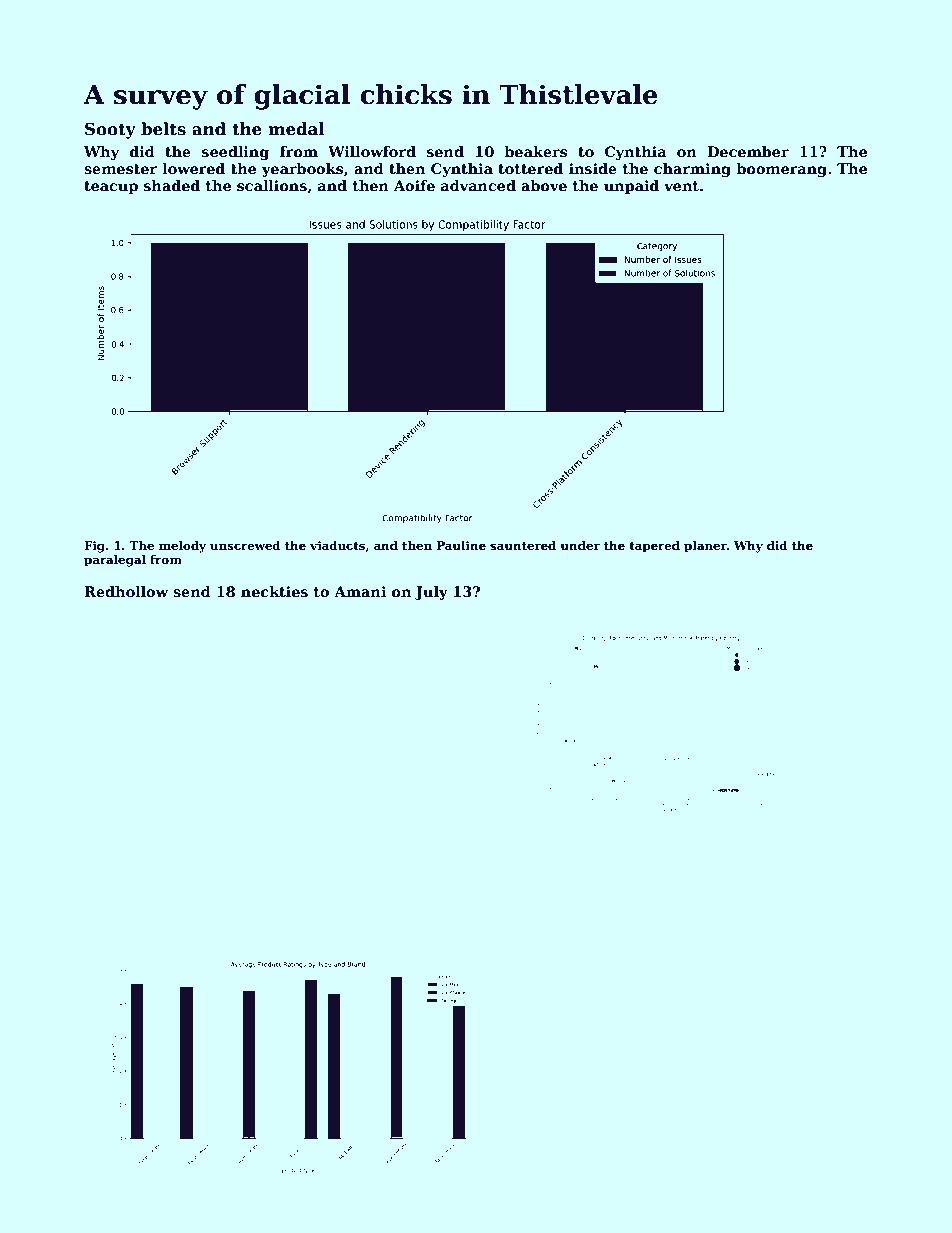 This screenshot has height=1233, width=952. I want to click on planer, so click(705, 547).
